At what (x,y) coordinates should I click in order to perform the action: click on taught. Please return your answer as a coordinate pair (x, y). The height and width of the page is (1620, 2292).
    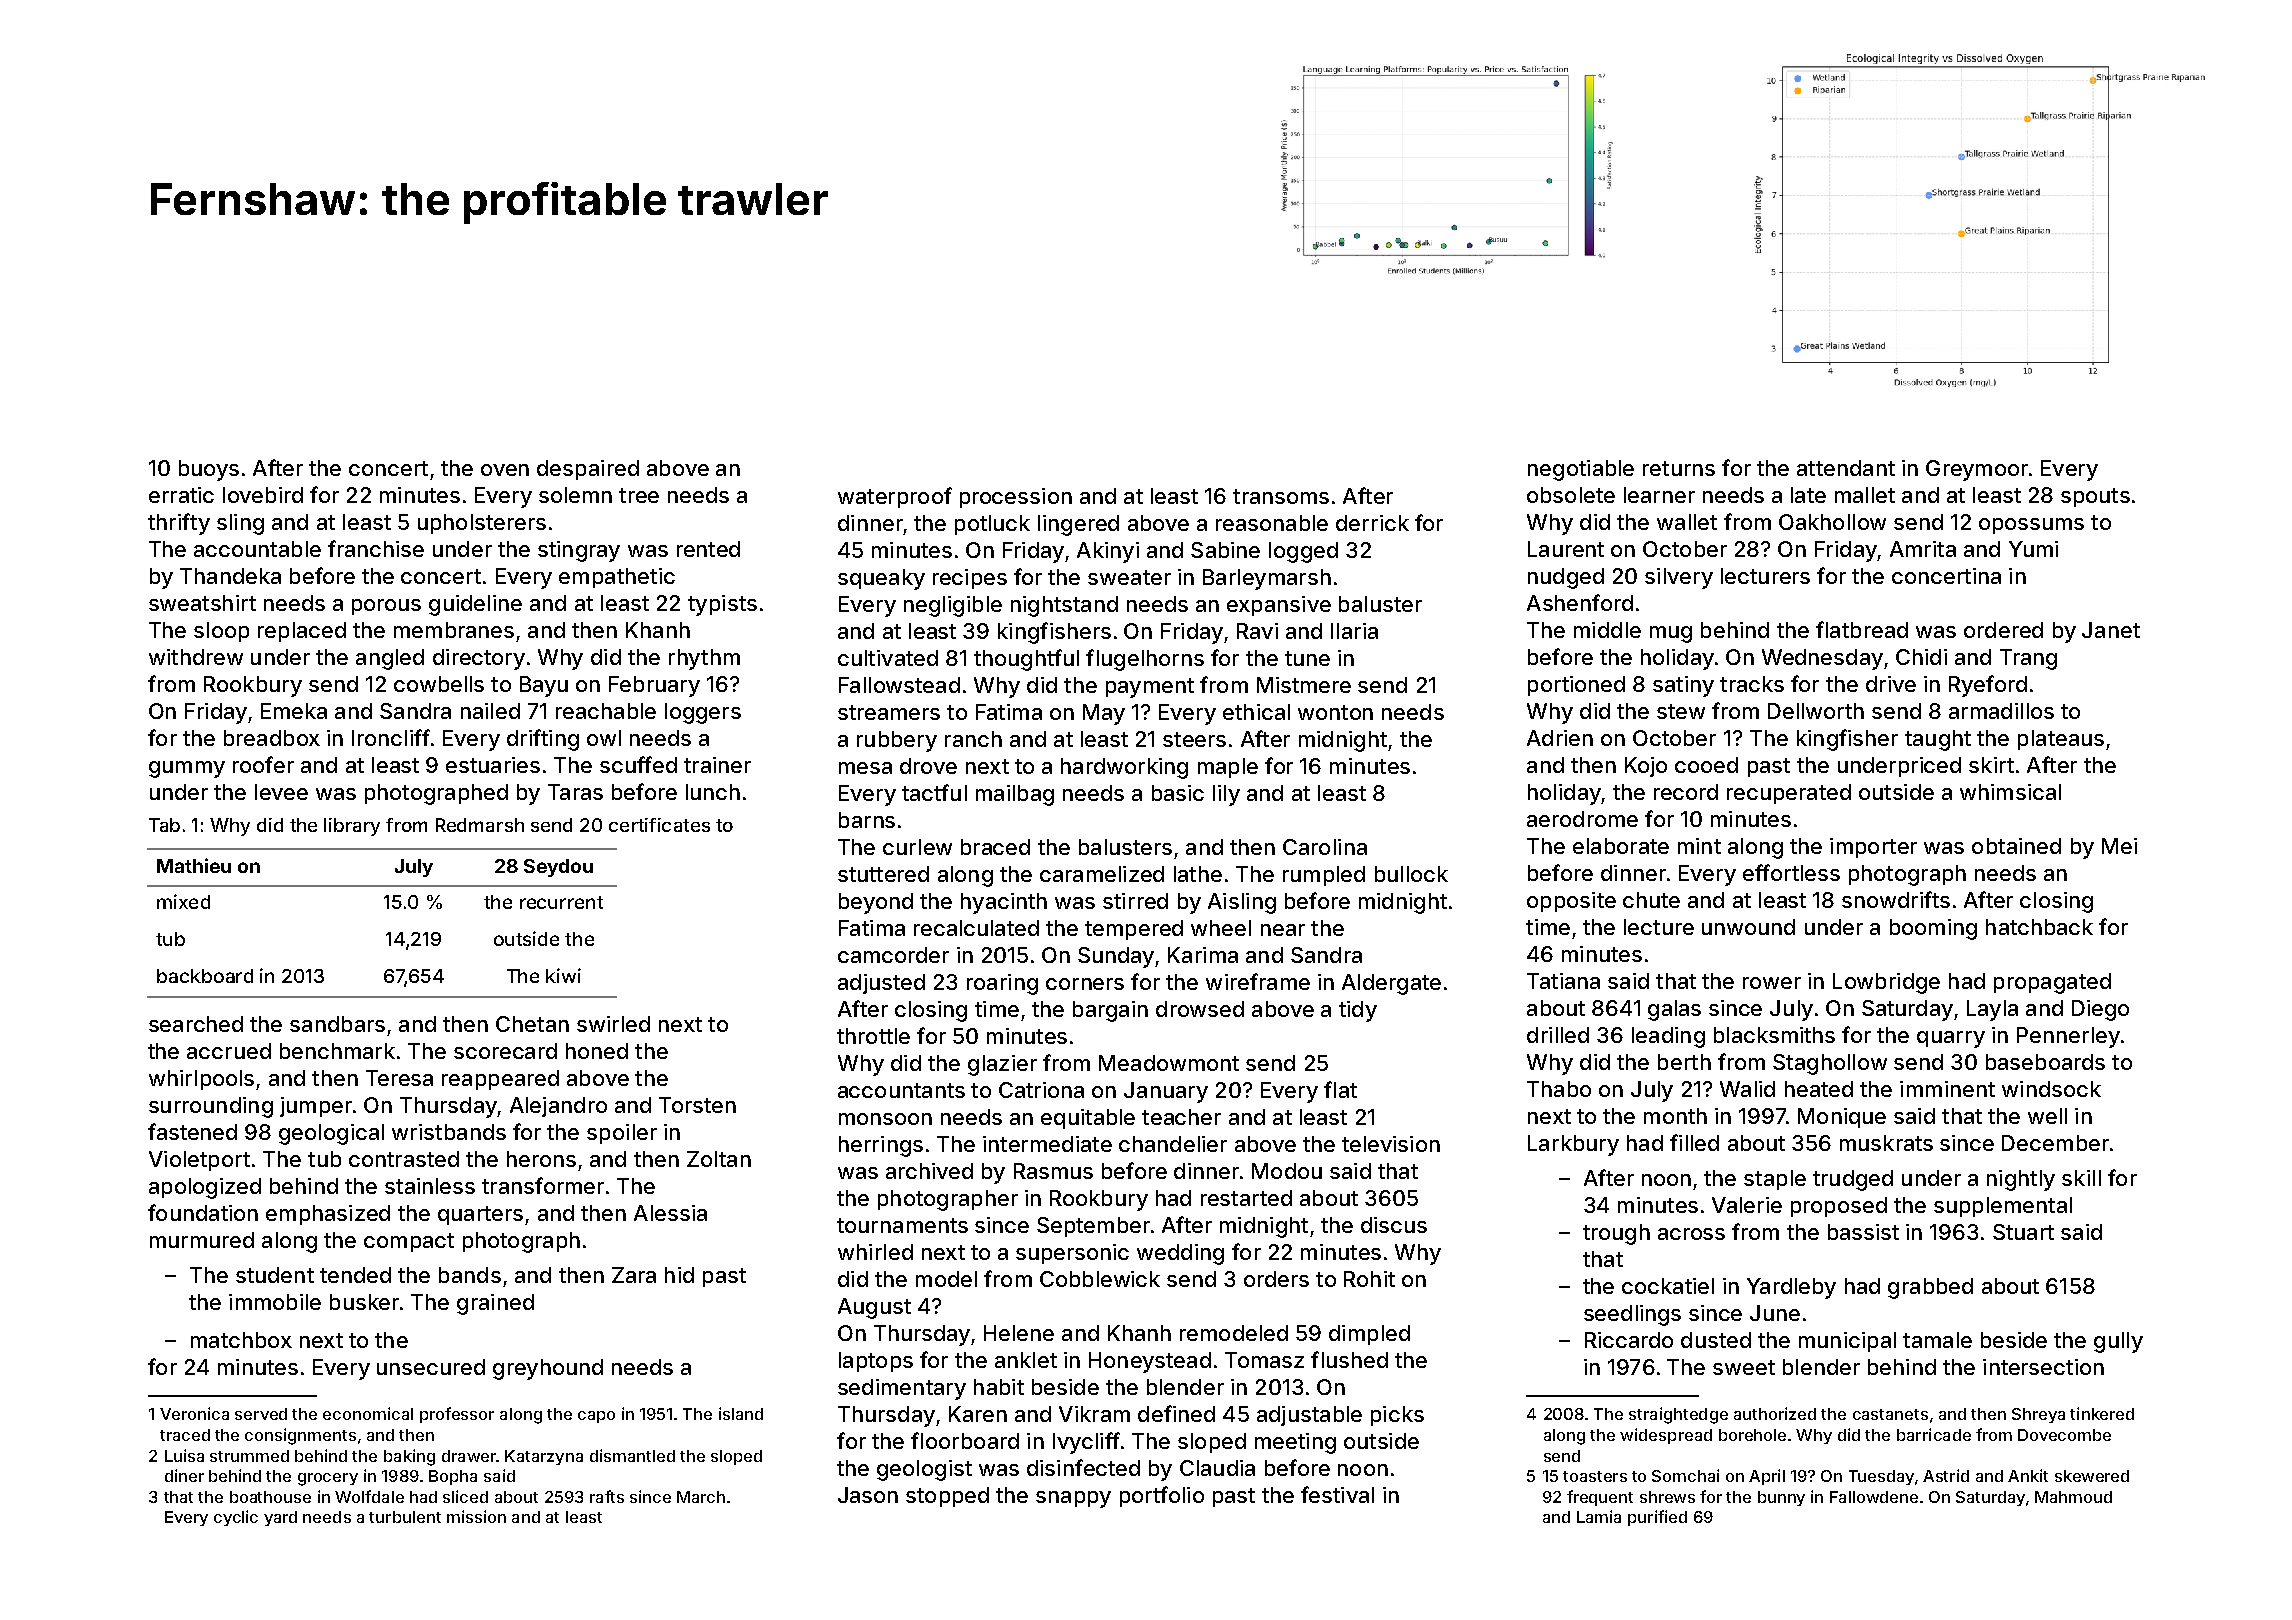
    Looking at the image, I should click on (1938, 740).
